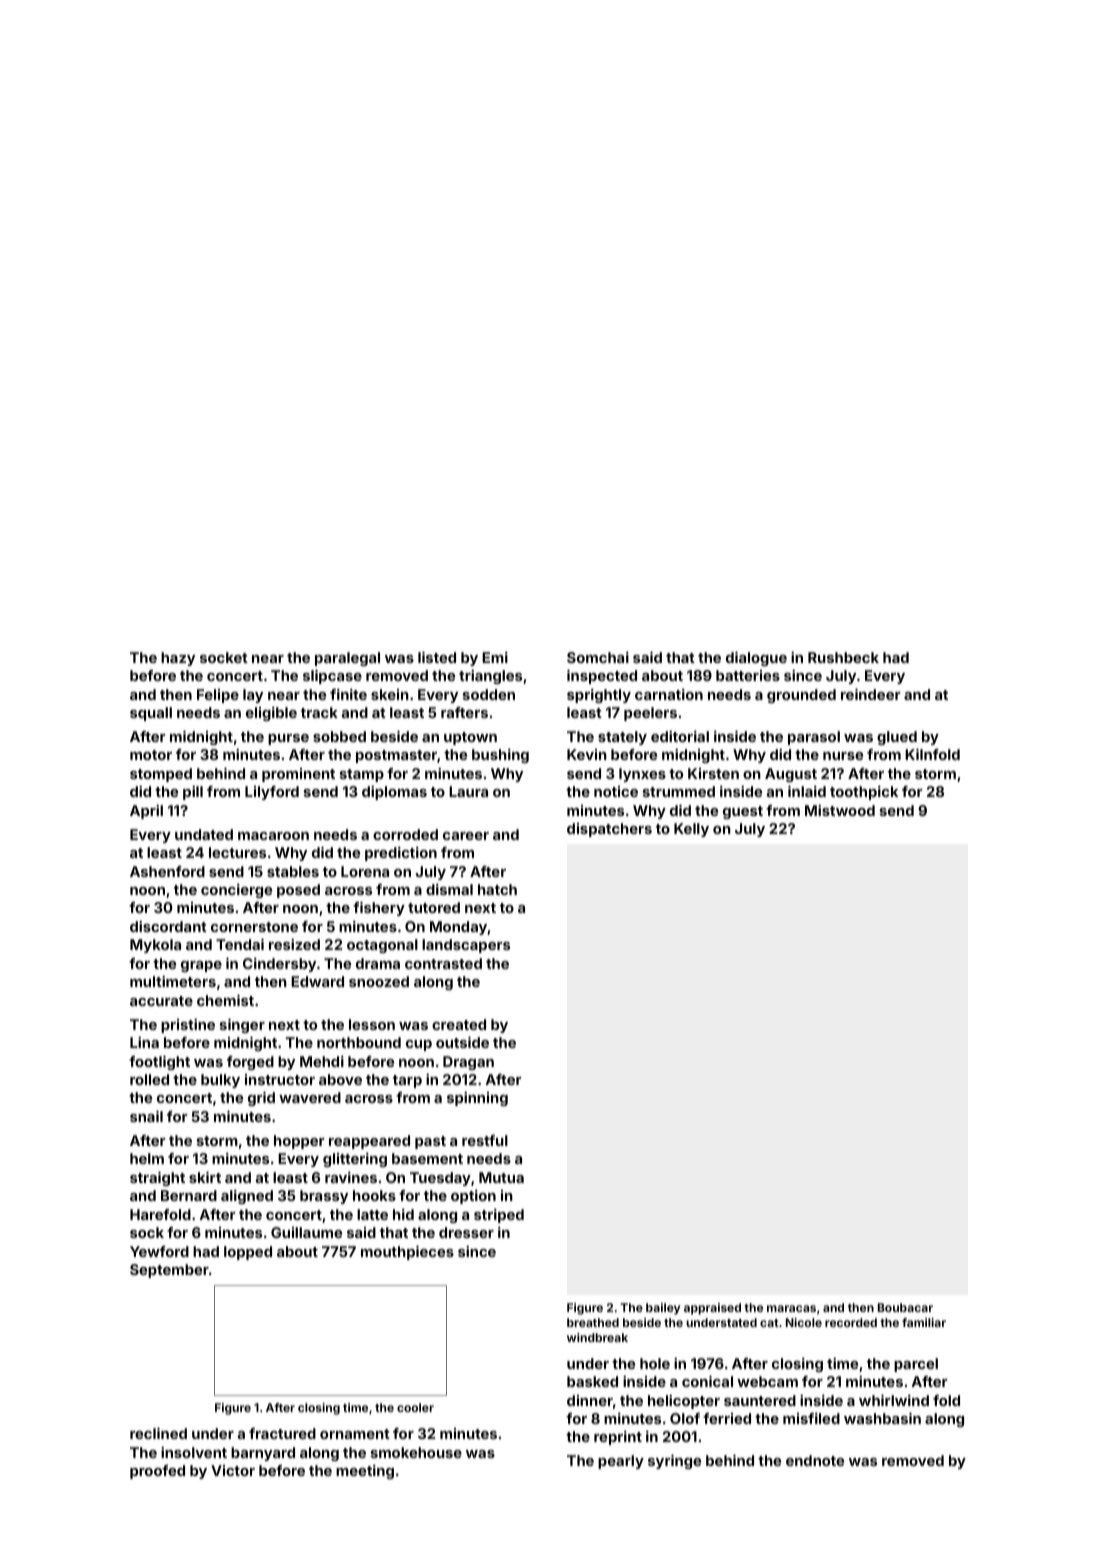 Image resolution: width=1098 pixels, height=1553 pixels. I want to click on helm, so click(147, 1158).
